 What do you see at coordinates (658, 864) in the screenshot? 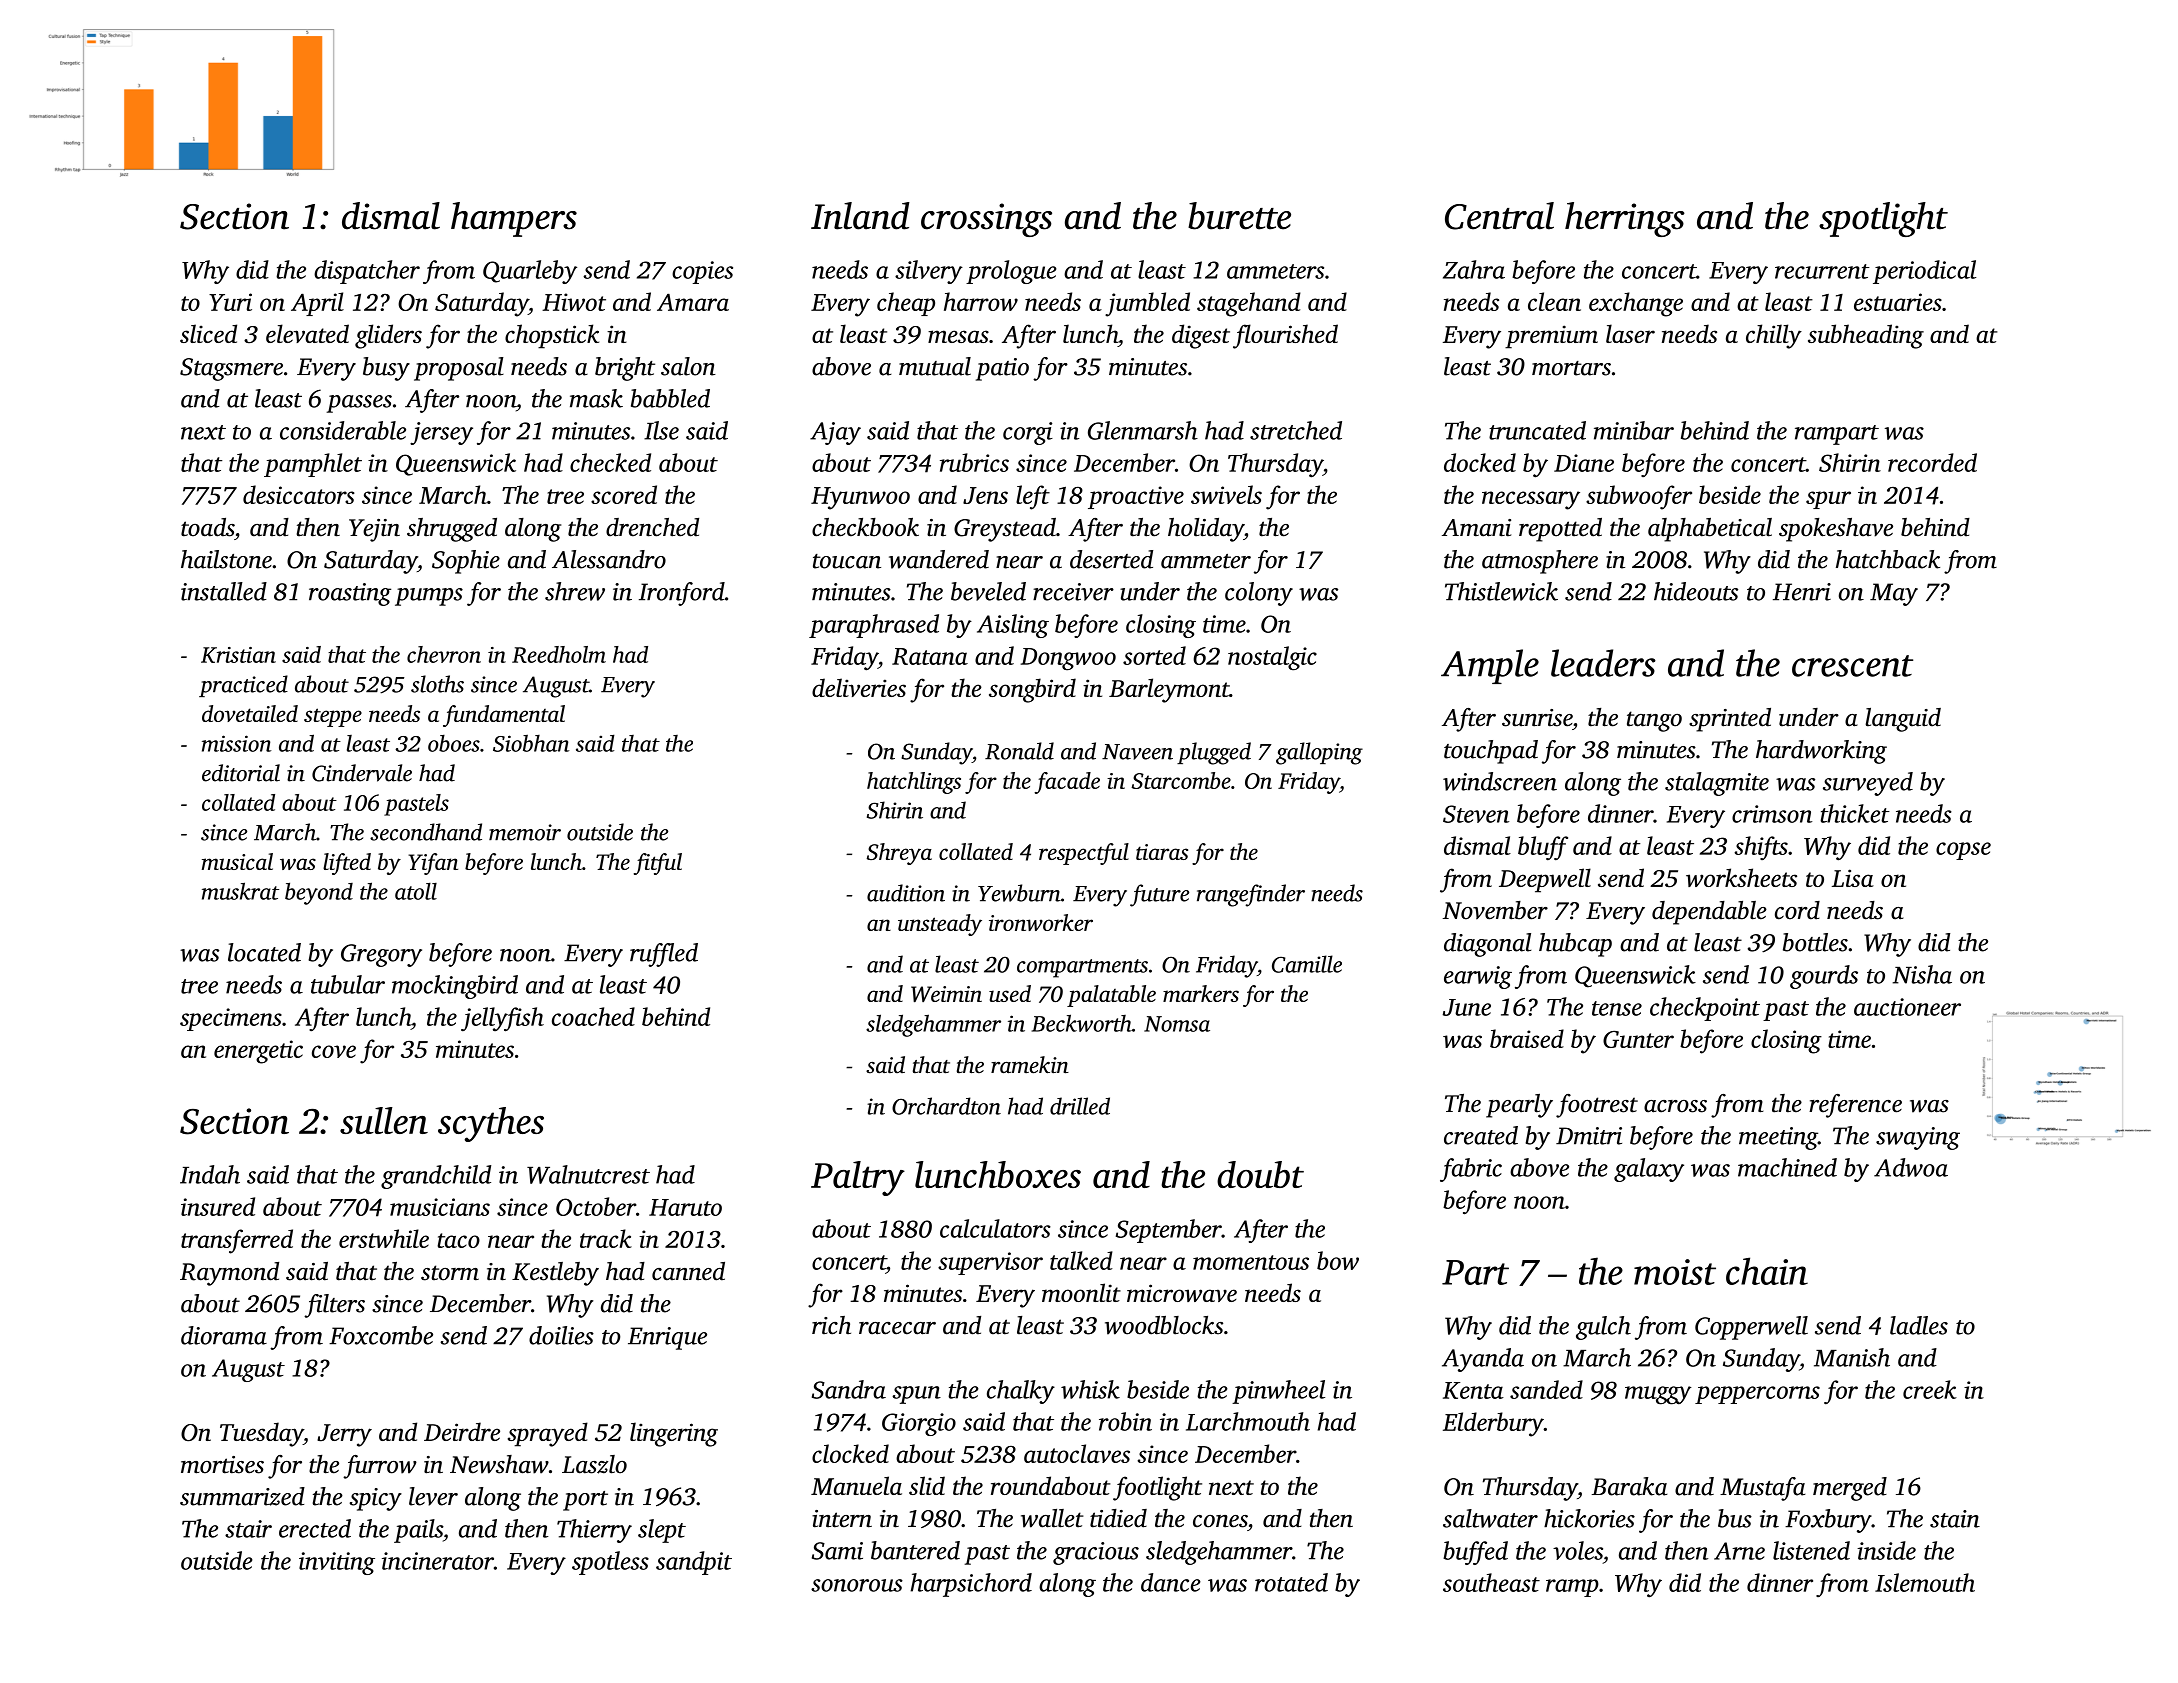
I see `fitful` at bounding box center [658, 864].
